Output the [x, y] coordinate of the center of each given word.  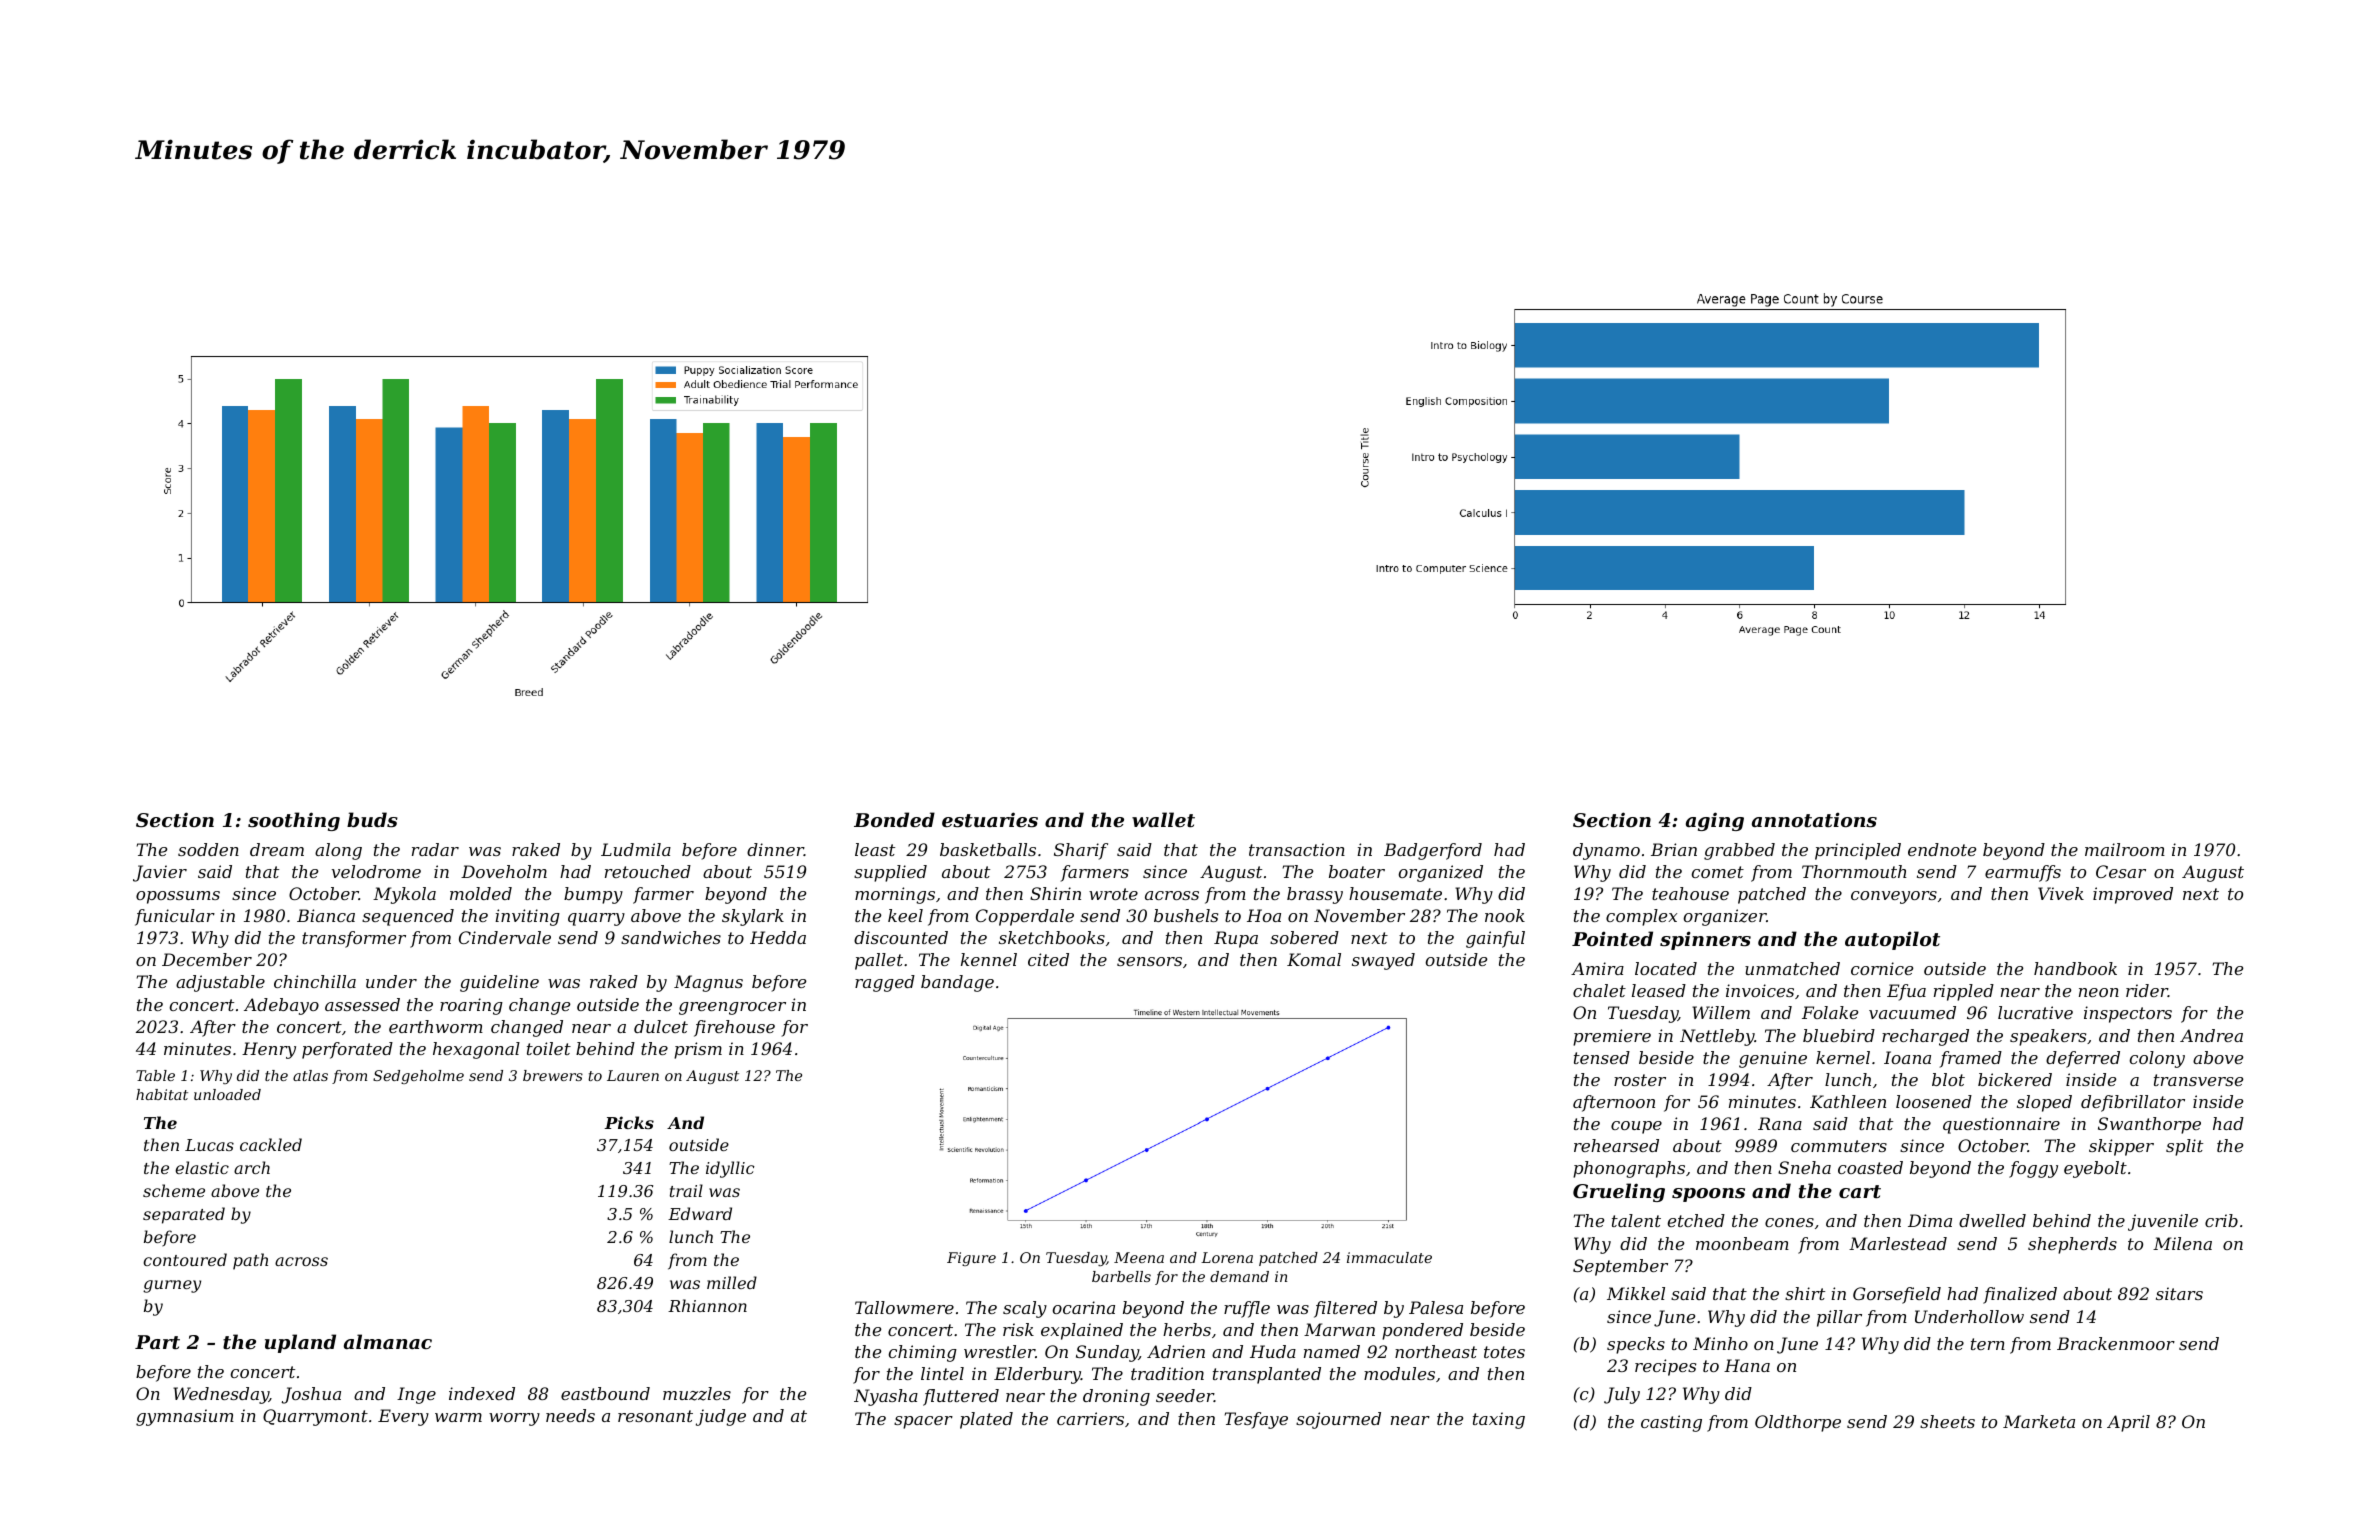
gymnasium [185, 1417]
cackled [271, 1144]
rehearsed [1616, 1145]
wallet [1163, 820]
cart [1860, 1192]
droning [1116, 1397]
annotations [1814, 820]
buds [372, 820]
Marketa [2039, 1421]
